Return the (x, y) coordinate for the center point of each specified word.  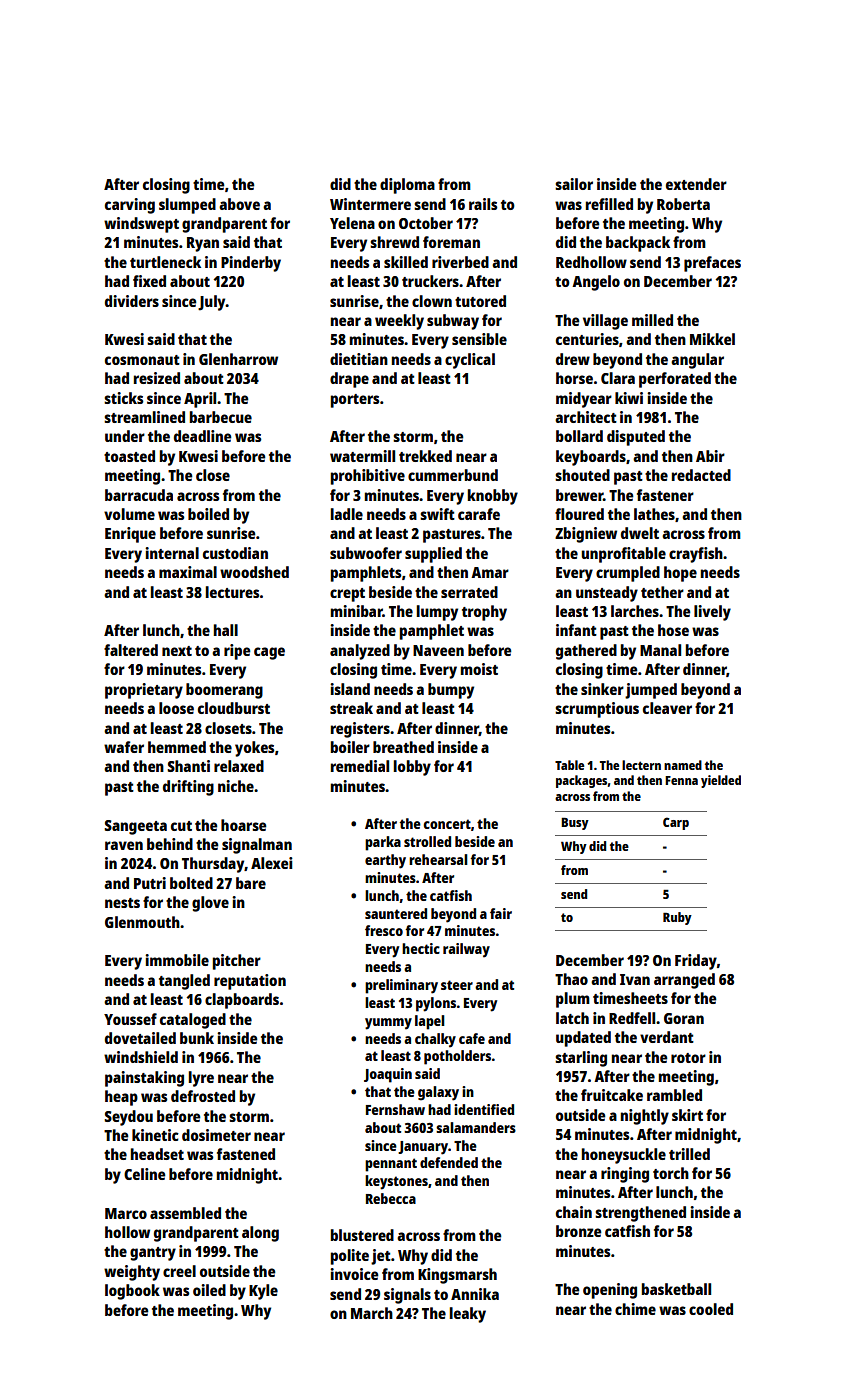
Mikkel (712, 339)
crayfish (696, 555)
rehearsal (438, 859)
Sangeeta (135, 827)
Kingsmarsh (457, 1276)
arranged (684, 981)
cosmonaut (142, 360)
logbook (132, 1292)
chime (635, 1309)
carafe (479, 514)
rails (483, 204)
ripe (237, 652)
